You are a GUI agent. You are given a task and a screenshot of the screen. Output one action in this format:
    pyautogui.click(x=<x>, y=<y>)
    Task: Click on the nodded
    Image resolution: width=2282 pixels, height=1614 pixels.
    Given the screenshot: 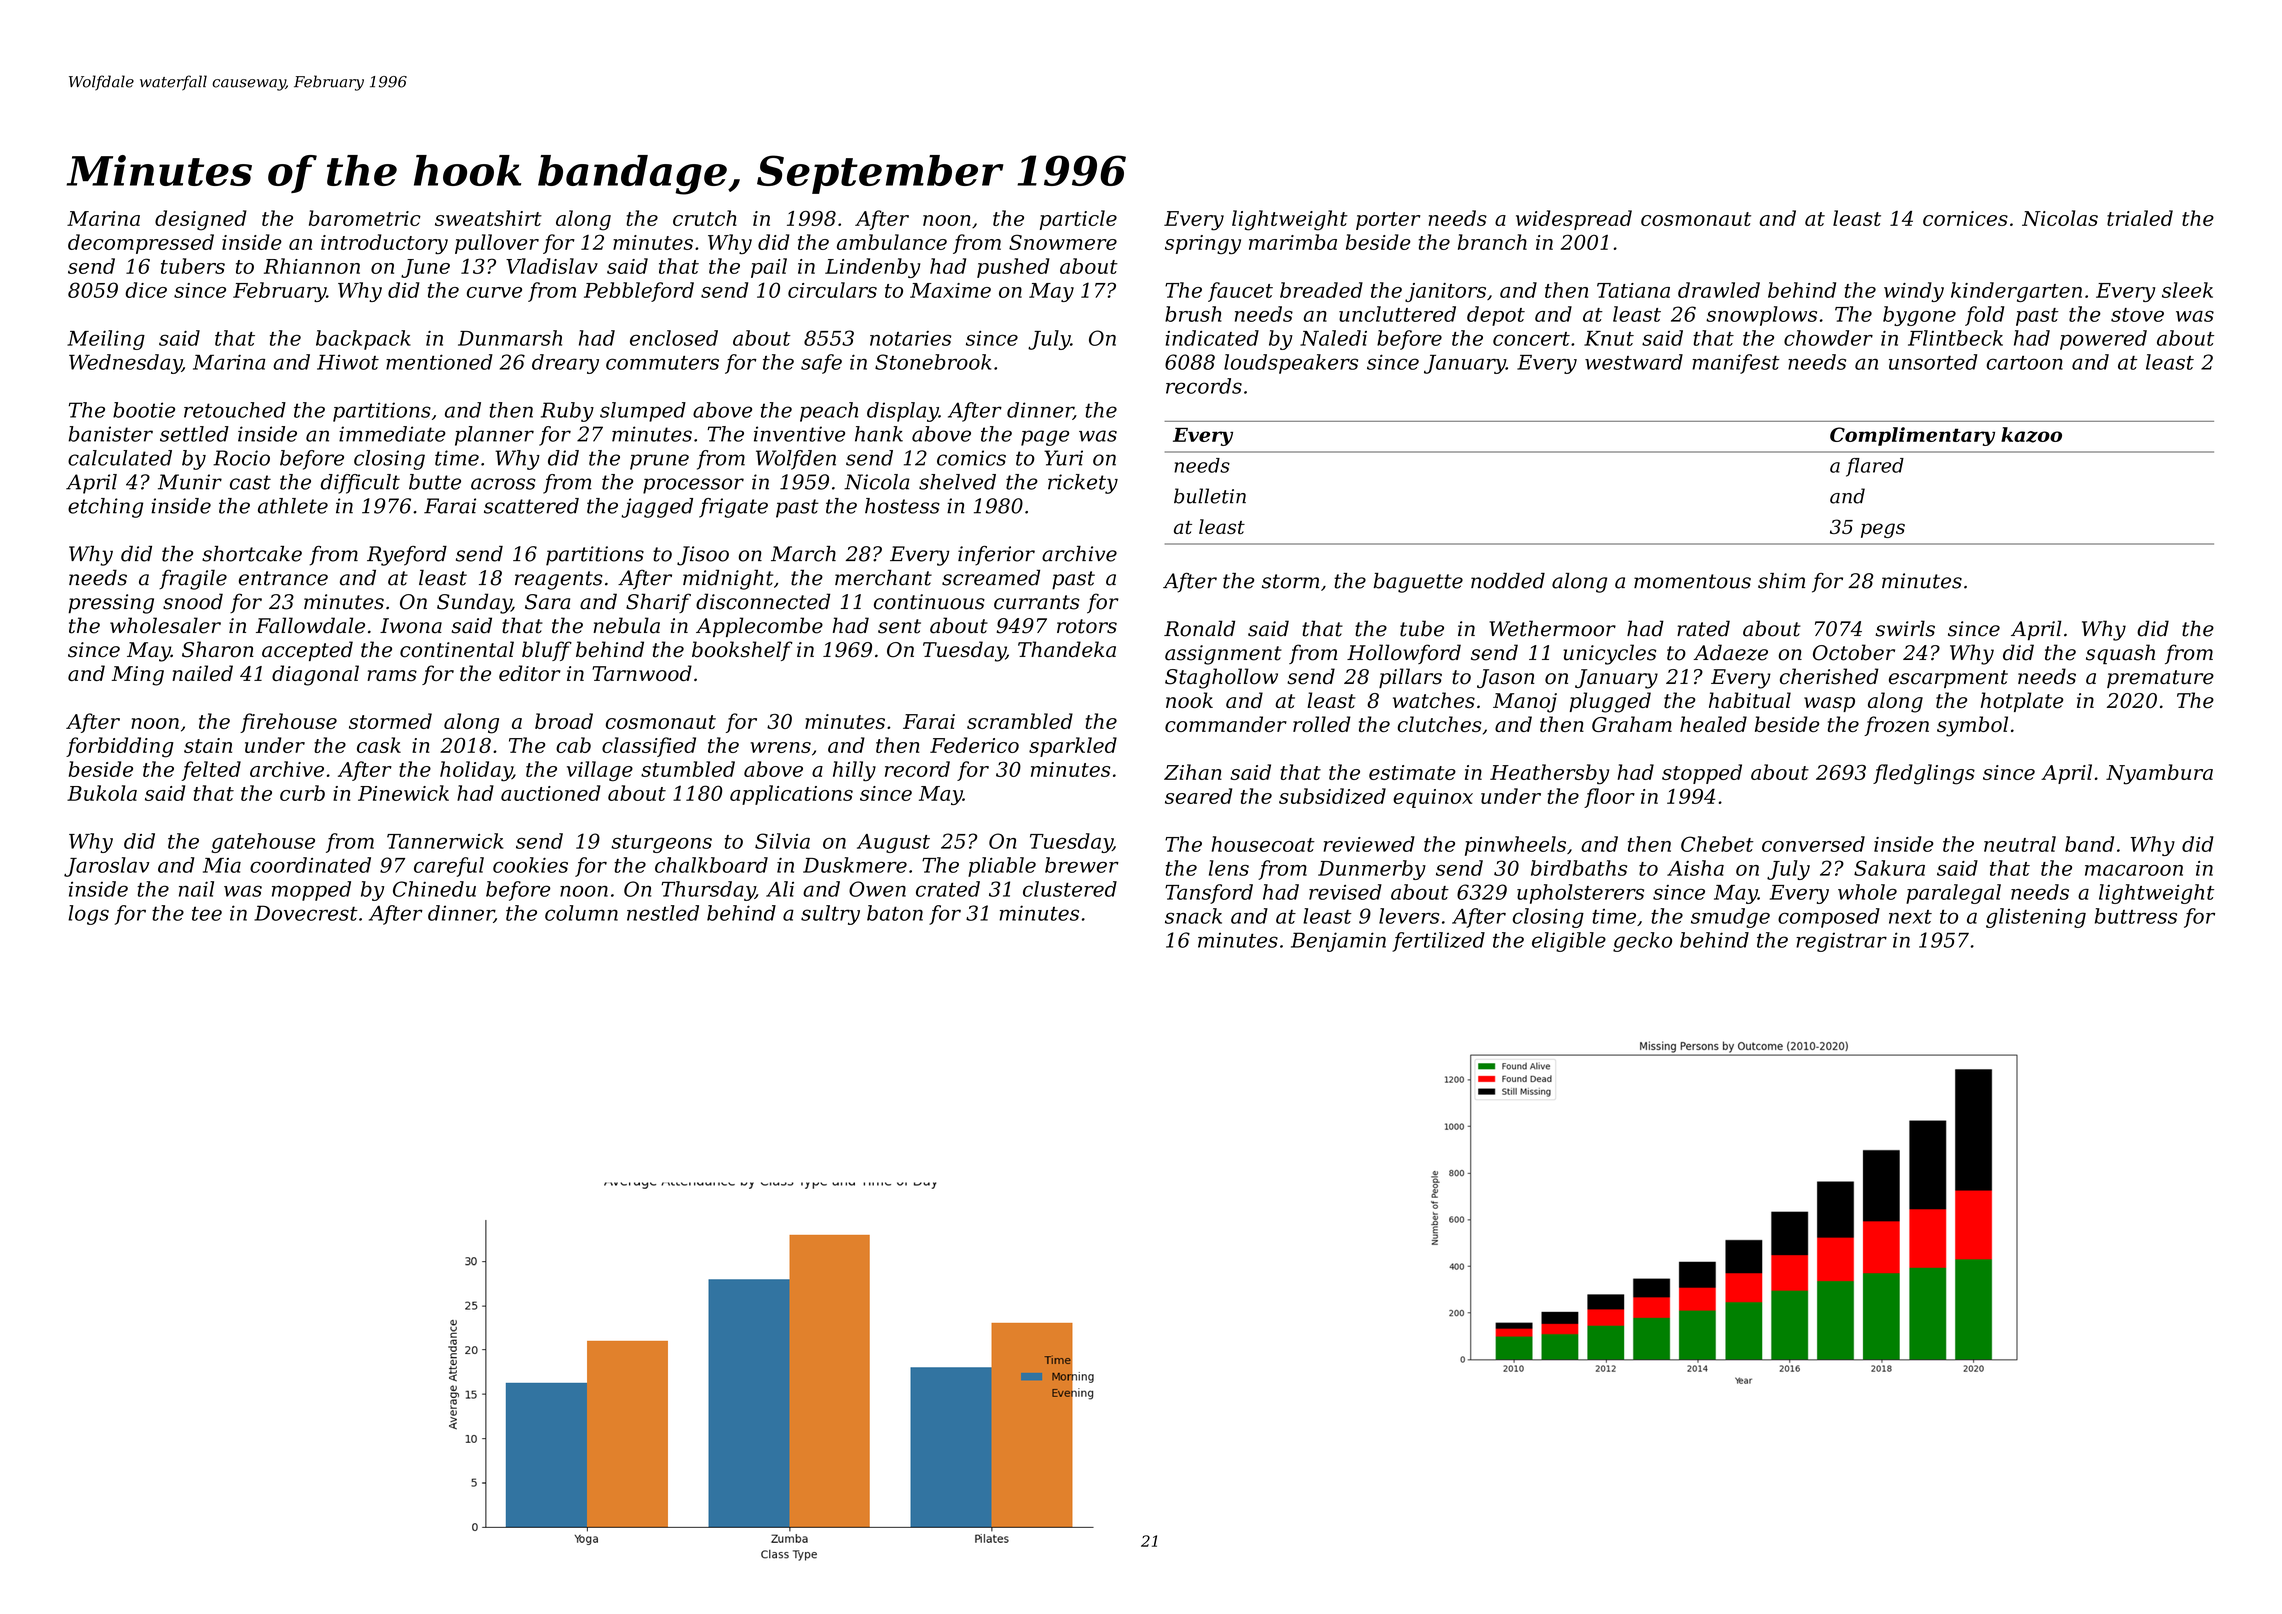 What is the action you would take?
    pyautogui.click(x=1508, y=581)
